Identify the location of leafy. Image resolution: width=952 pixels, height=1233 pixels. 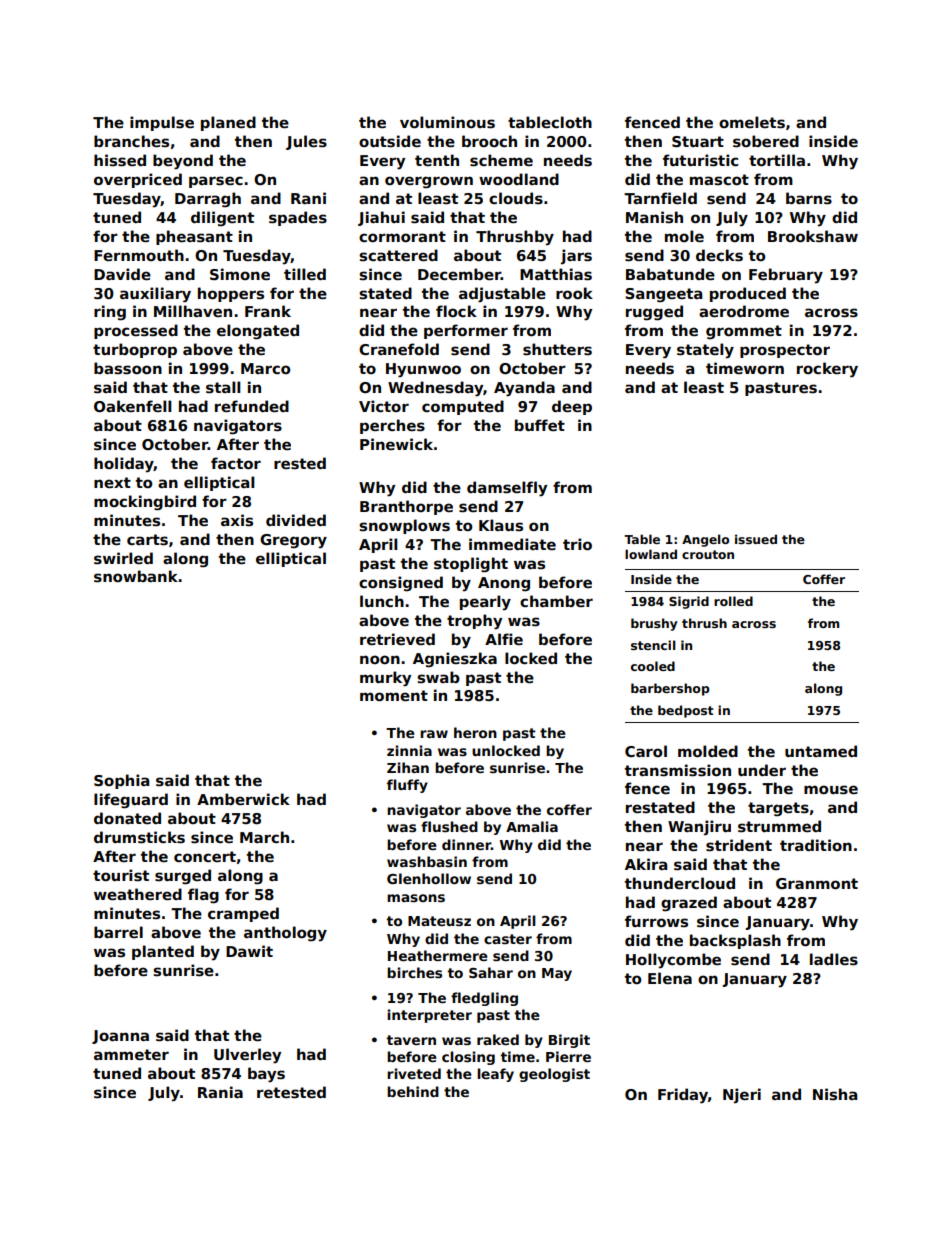
(495, 1075).
